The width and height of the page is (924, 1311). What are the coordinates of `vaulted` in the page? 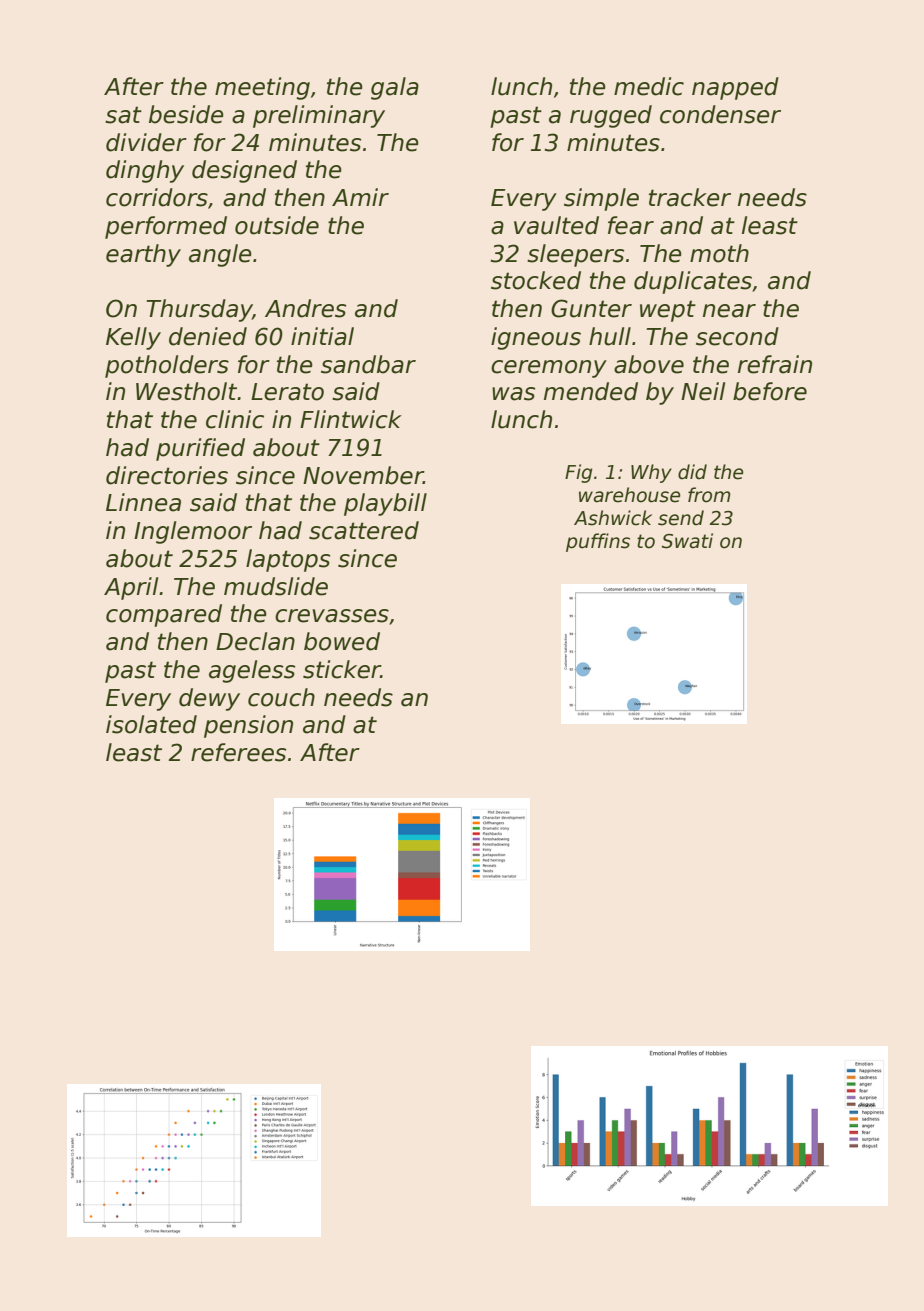 It's located at (556, 225).
